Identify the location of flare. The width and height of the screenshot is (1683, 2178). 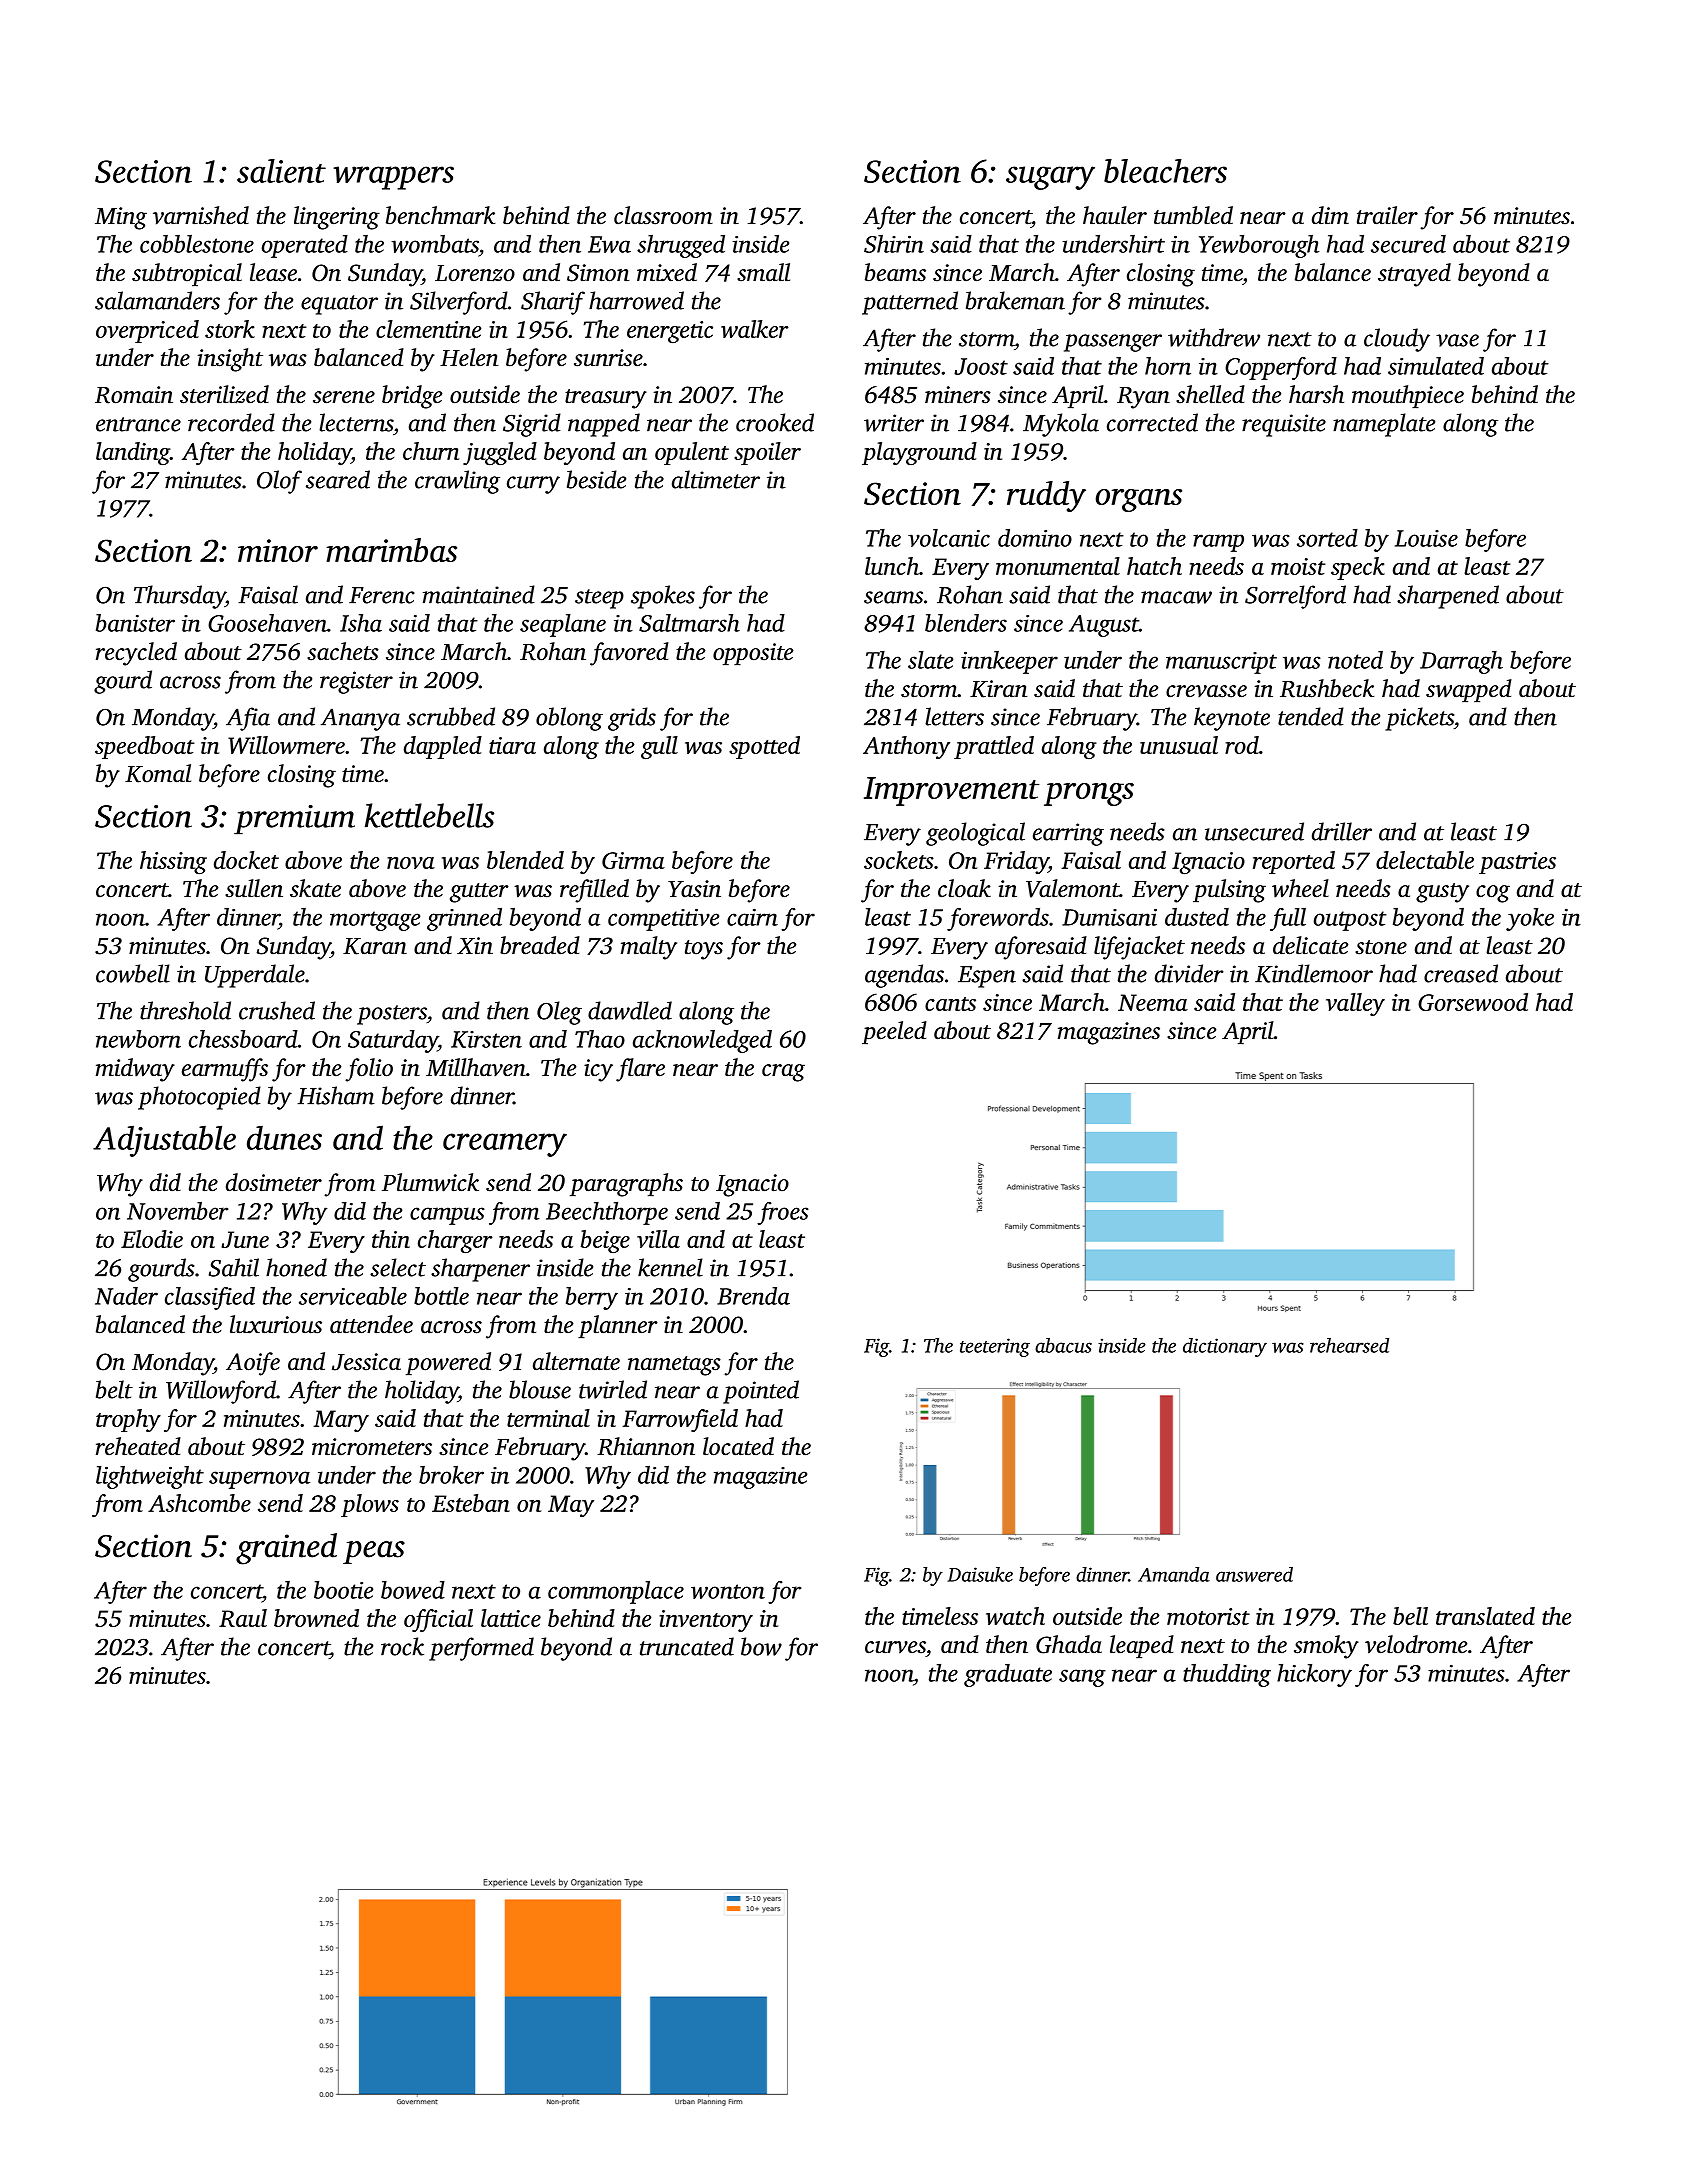
(640, 1070).
